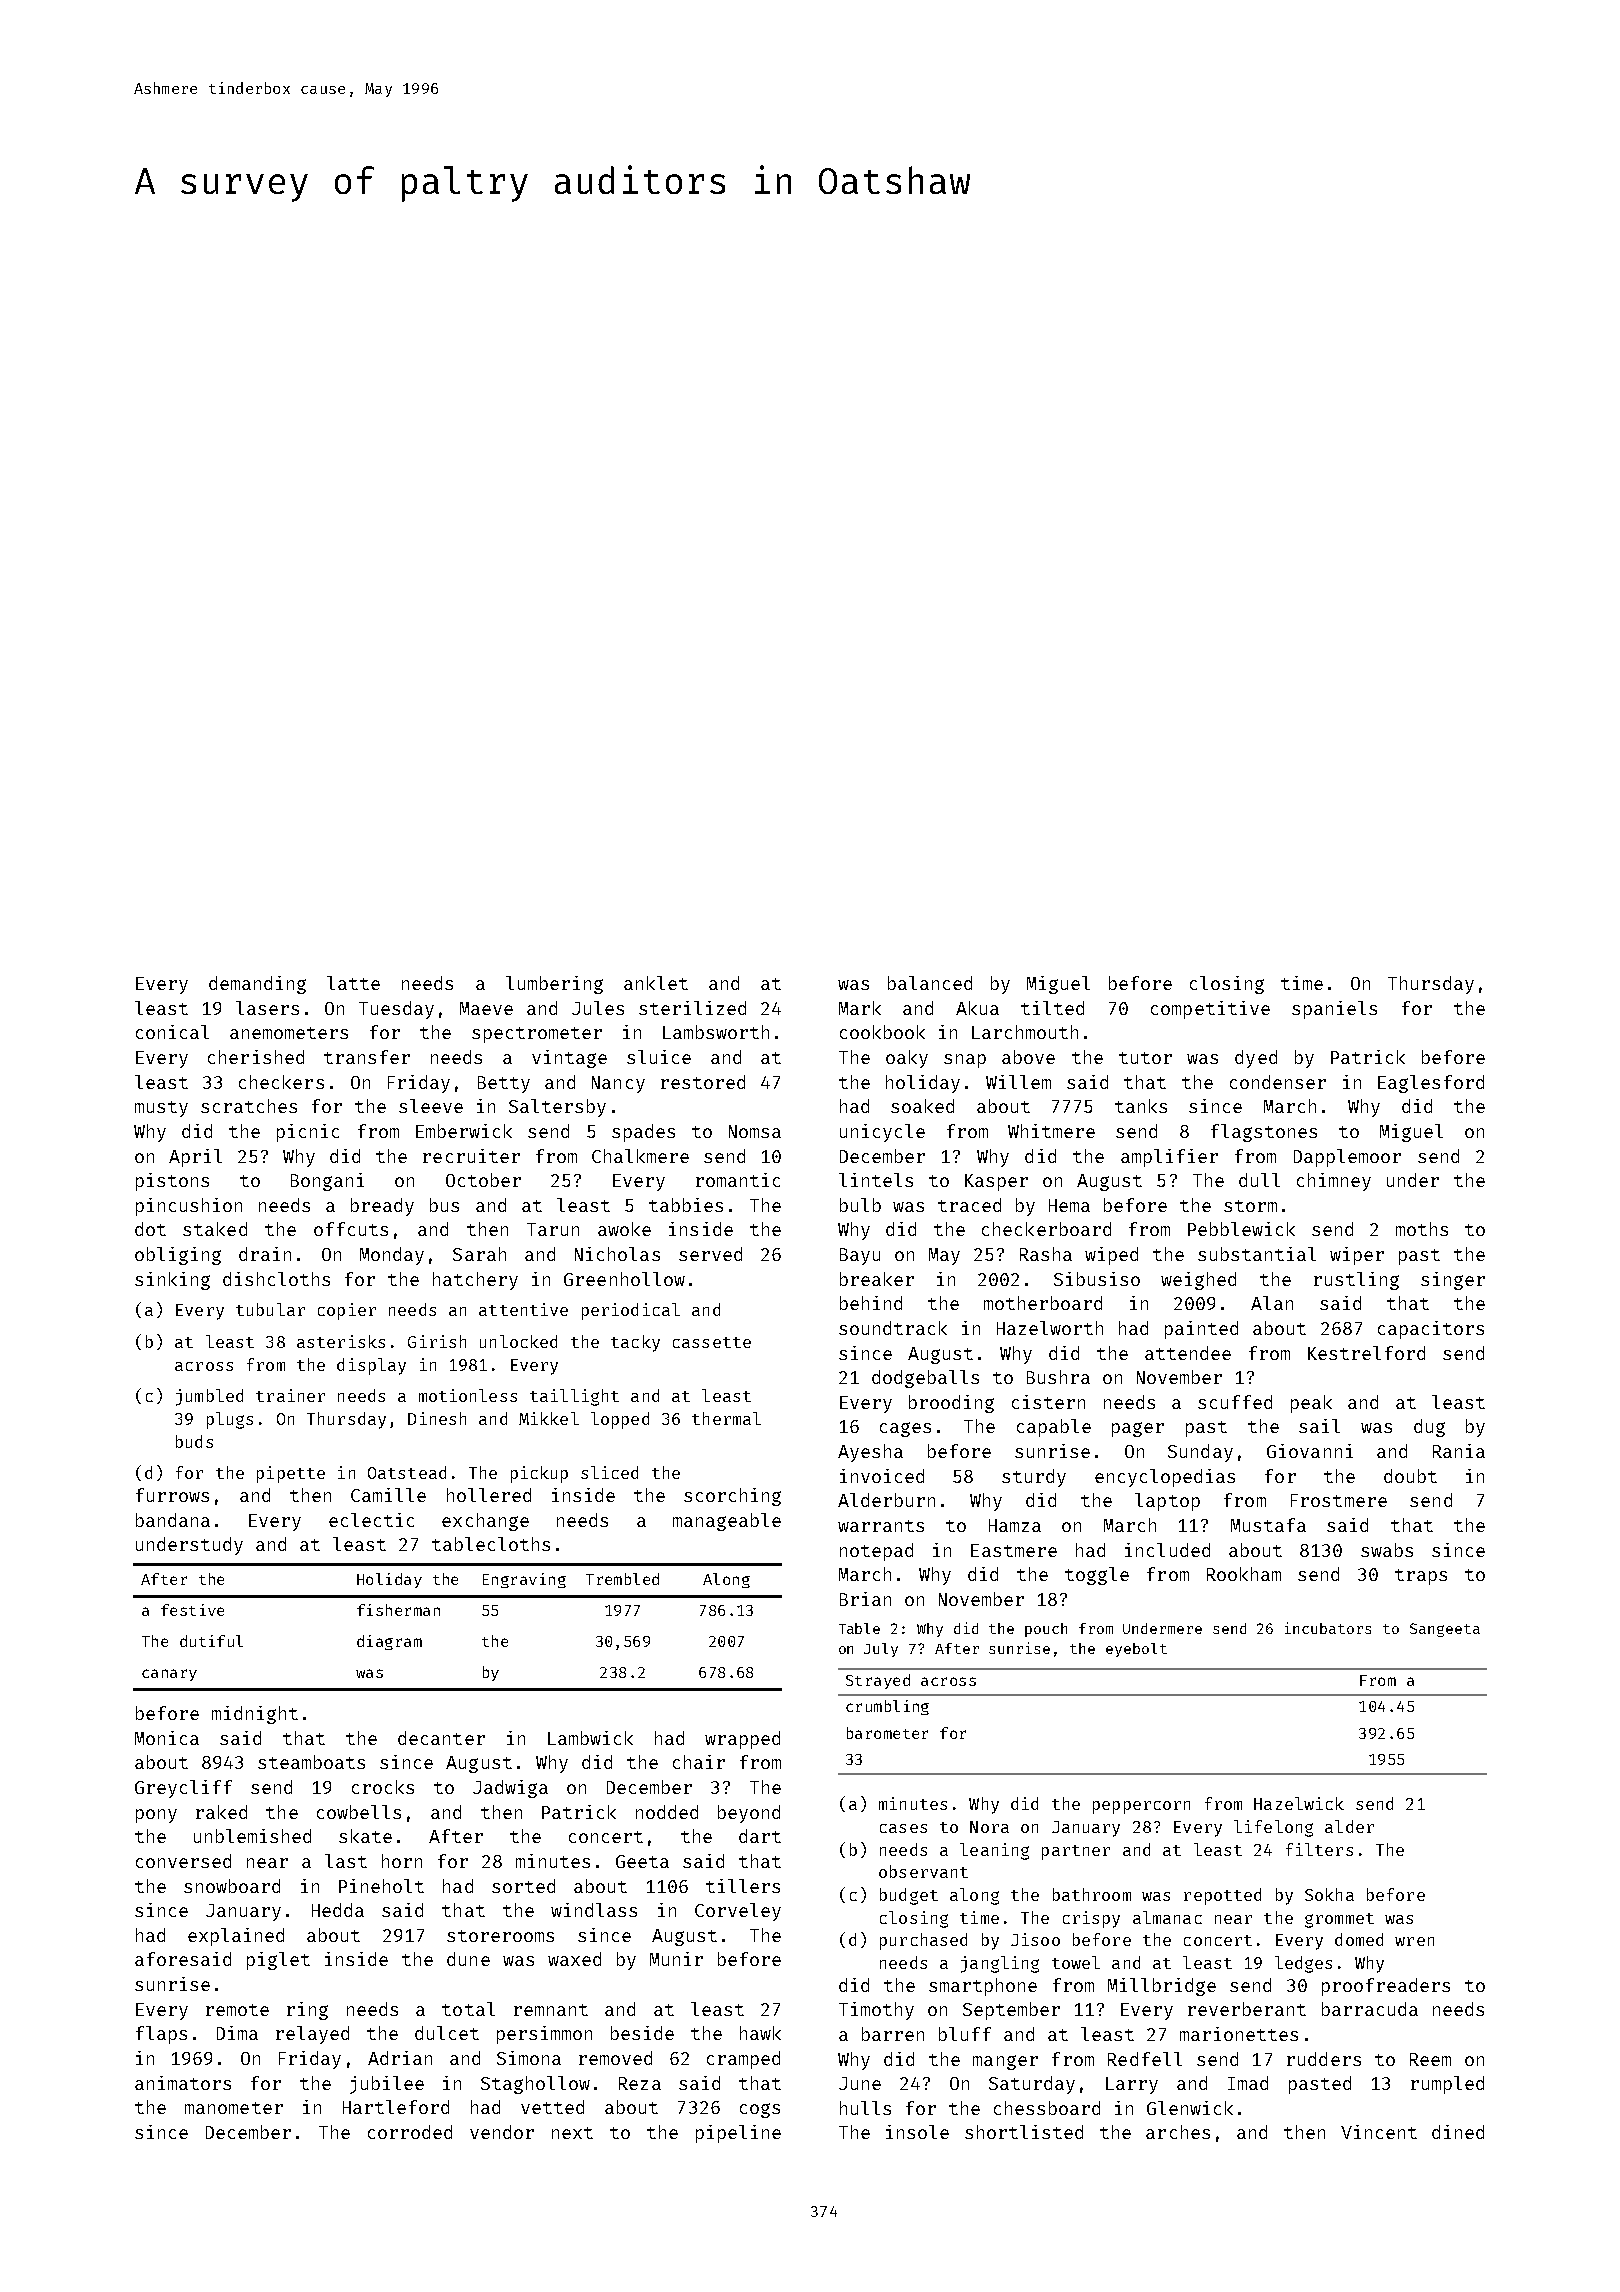  What do you see at coordinates (656, 983) in the screenshot?
I see `anklet` at bounding box center [656, 983].
